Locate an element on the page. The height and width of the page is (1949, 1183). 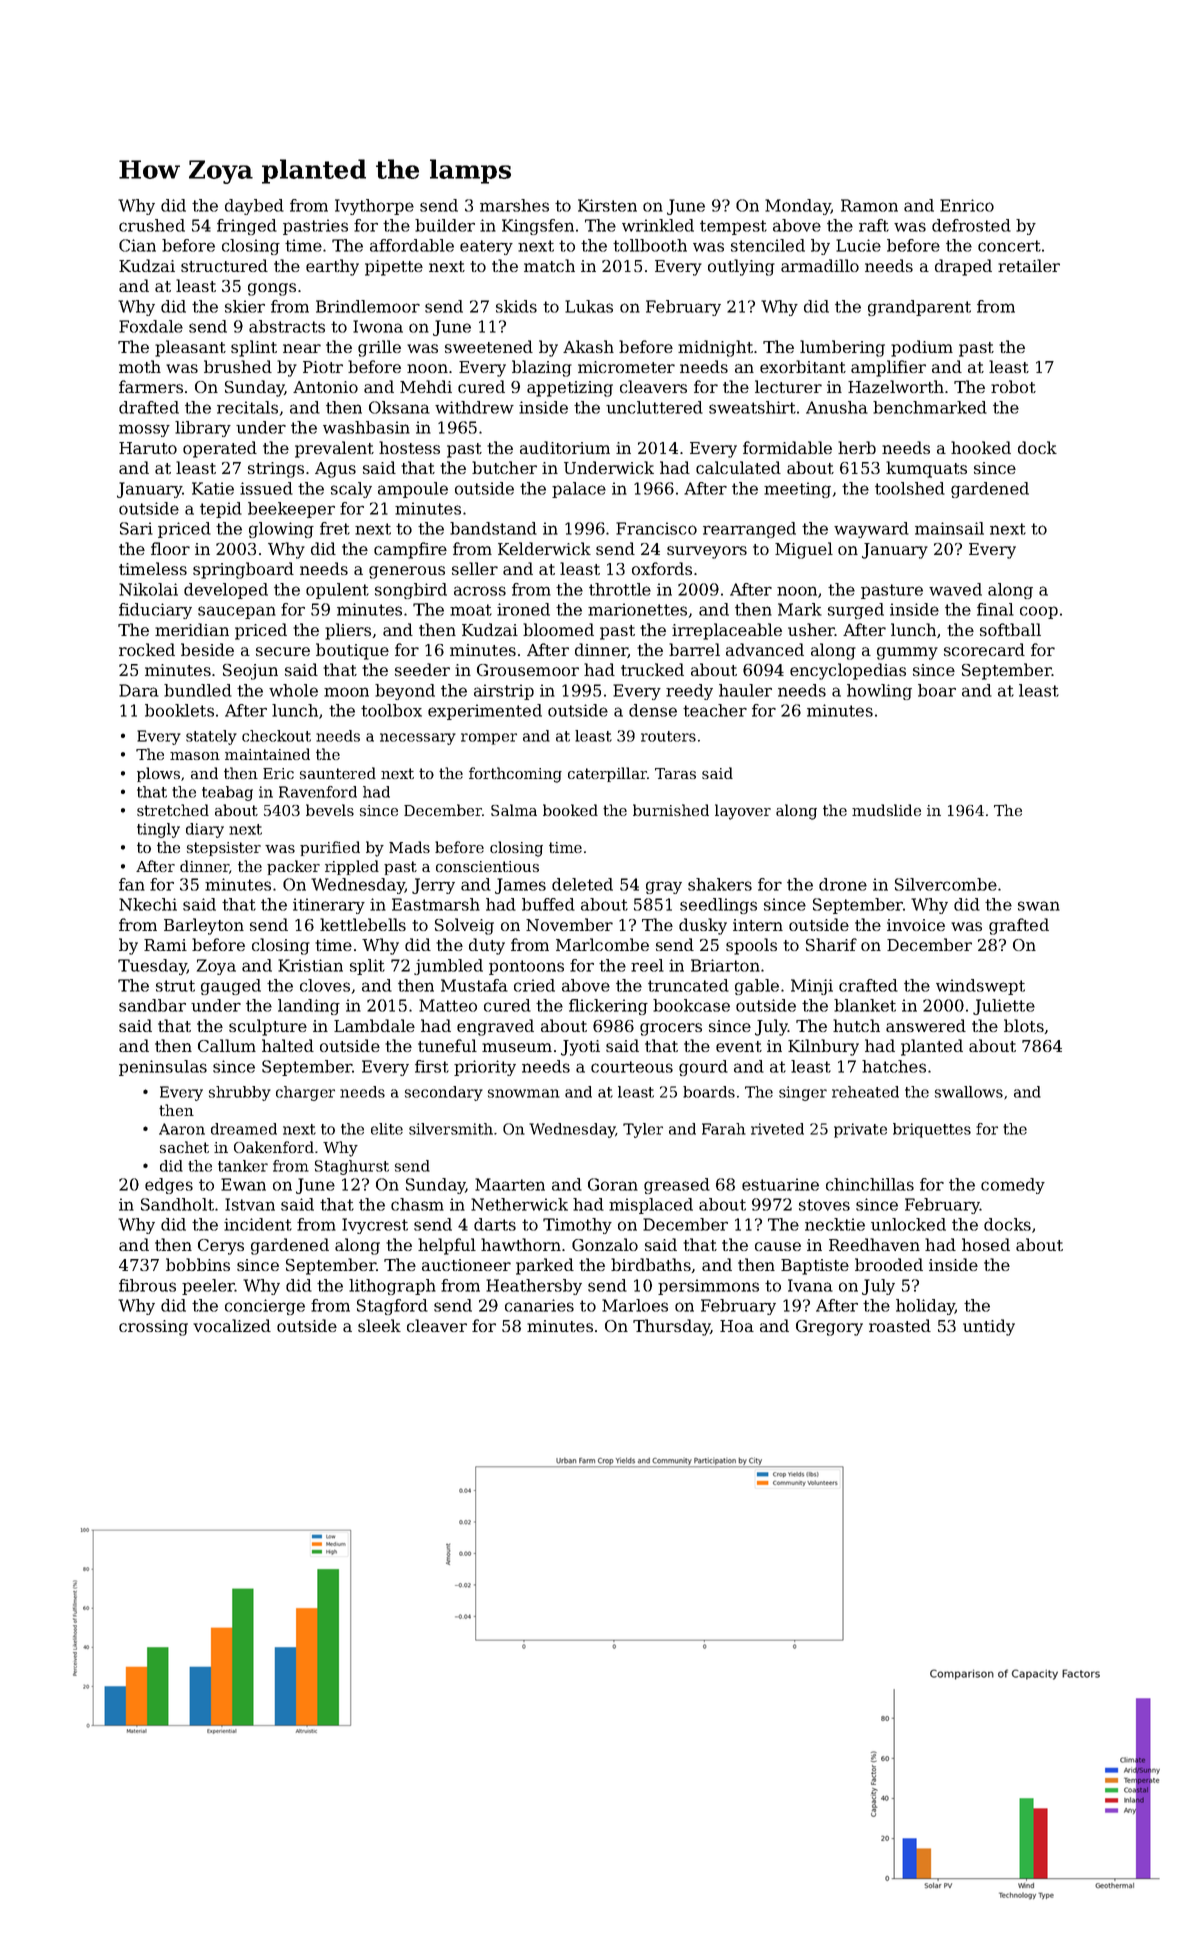
Enrico is located at coordinates (967, 205).
